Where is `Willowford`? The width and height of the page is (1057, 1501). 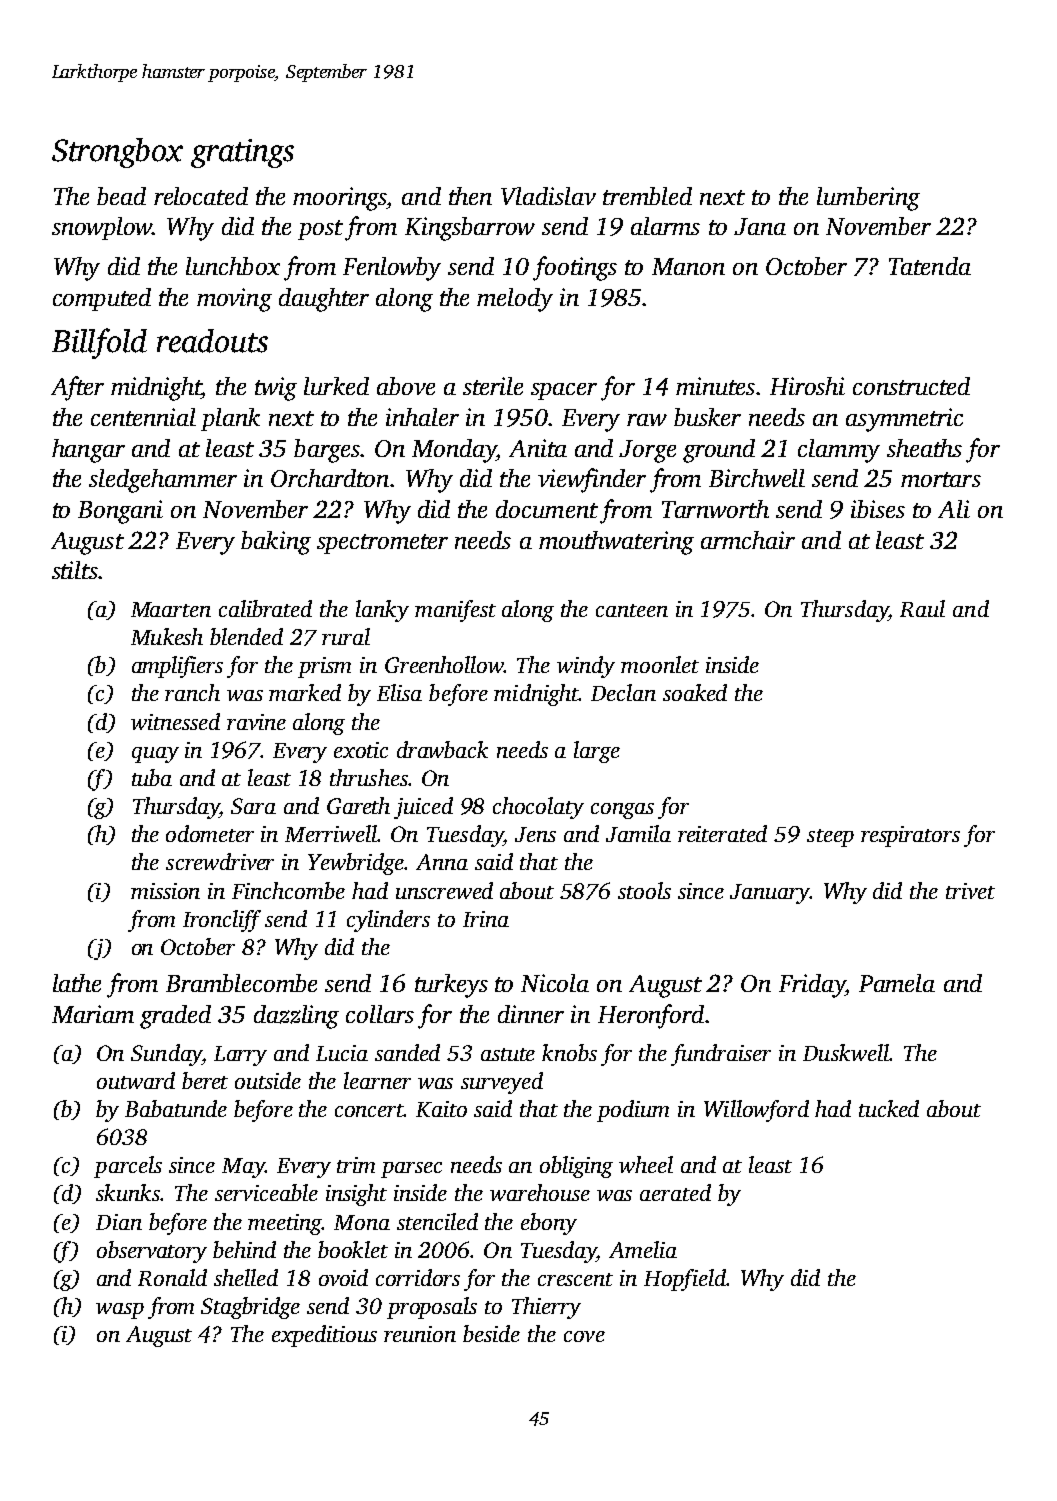 Willowford is located at coordinates (756, 1111).
